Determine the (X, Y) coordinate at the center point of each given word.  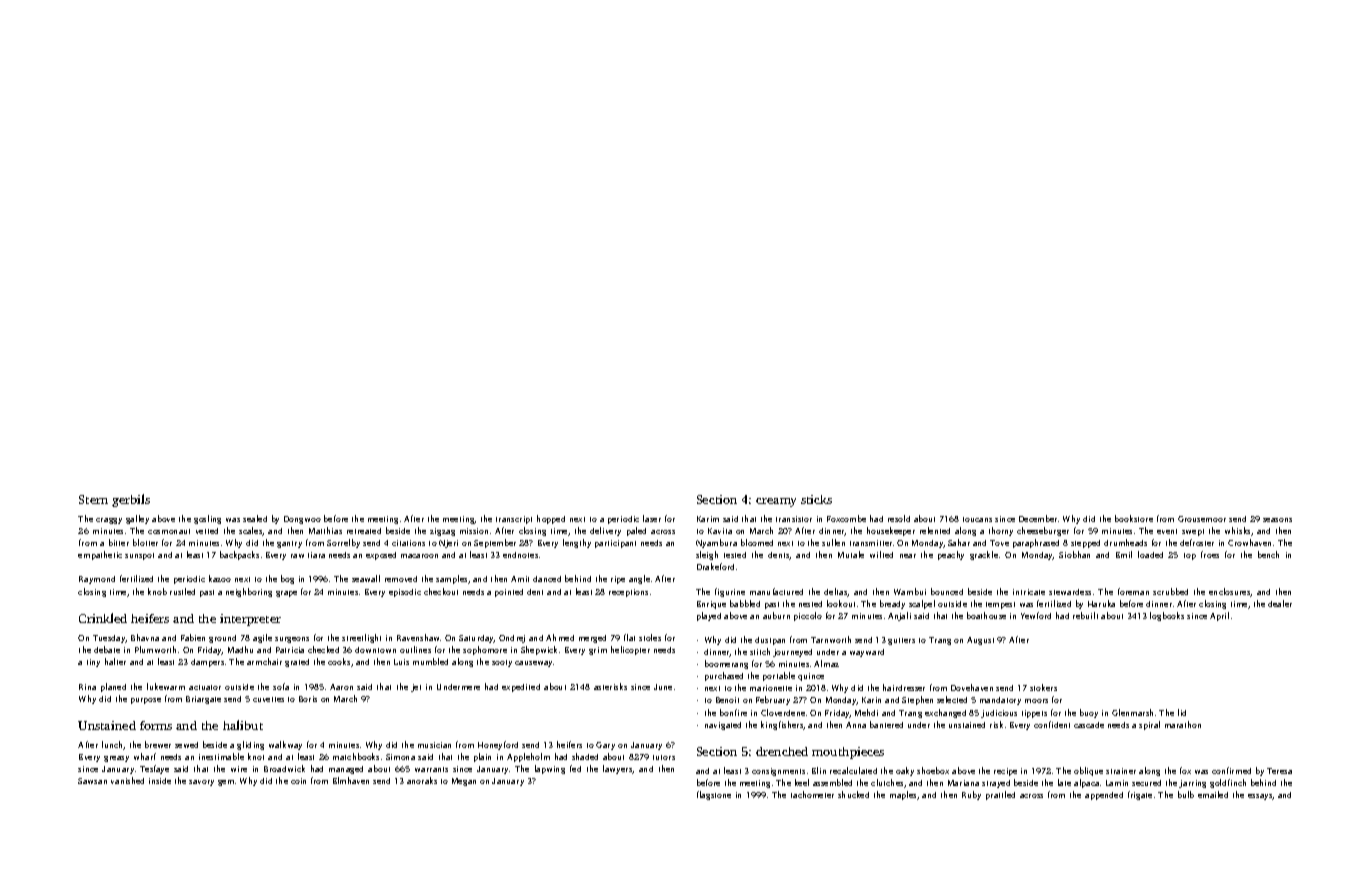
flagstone (714, 795)
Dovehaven (972, 687)
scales (251, 531)
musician (434, 745)
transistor (794, 519)
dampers (207, 663)
